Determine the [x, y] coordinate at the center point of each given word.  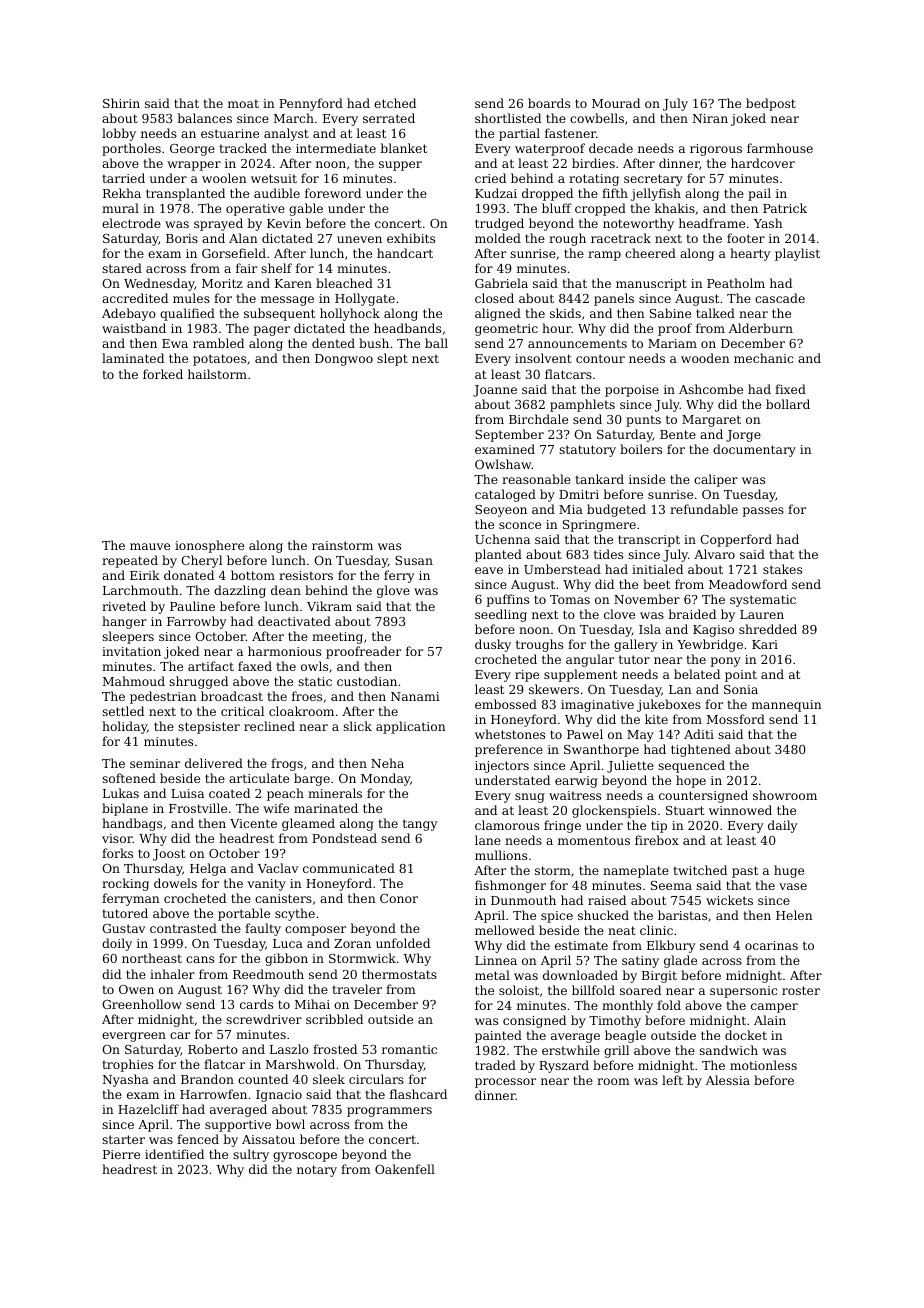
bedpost [771, 104]
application [411, 727]
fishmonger [510, 886]
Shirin [121, 103]
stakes [782, 569]
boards [549, 103]
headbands [407, 328]
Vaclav [278, 868]
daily [782, 826]
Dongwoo [344, 360]
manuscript [651, 285]
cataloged [505, 495]
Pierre [121, 1154]
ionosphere [209, 546]
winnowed [740, 810]
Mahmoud [134, 681]
